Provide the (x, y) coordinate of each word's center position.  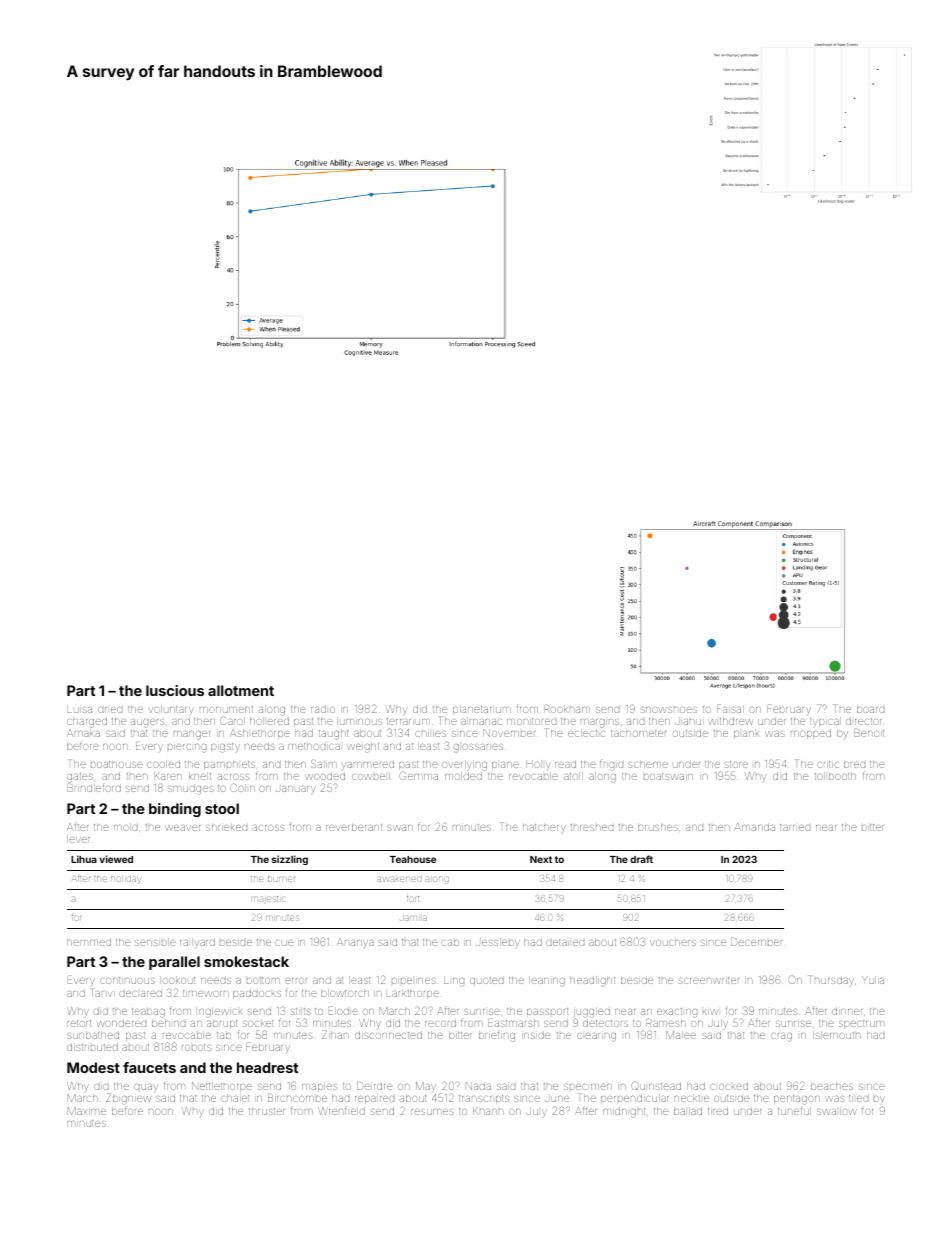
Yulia (873, 980)
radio (323, 709)
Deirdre (374, 1086)
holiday (125, 880)
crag (781, 1037)
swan (400, 828)
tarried (795, 827)
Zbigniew (128, 1099)
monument (226, 709)
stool (222, 808)
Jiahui (689, 721)
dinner (847, 1011)
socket (258, 1023)
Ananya (355, 942)
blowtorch (345, 993)
